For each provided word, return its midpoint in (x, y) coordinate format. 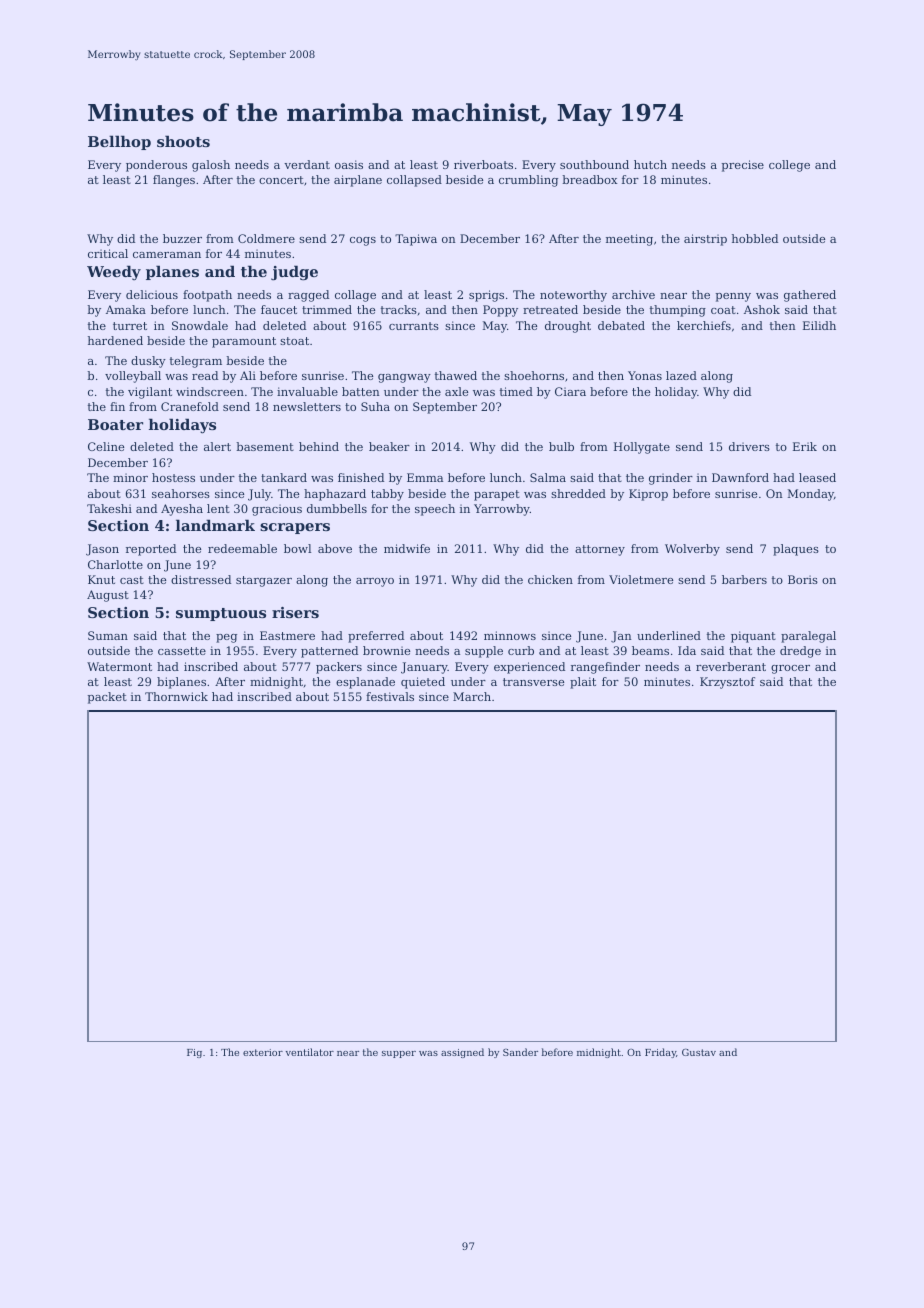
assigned (462, 1053)
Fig (194, 1053)
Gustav (699, 1052)
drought (568, 327)
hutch (650, 164)
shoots (183, 141)
